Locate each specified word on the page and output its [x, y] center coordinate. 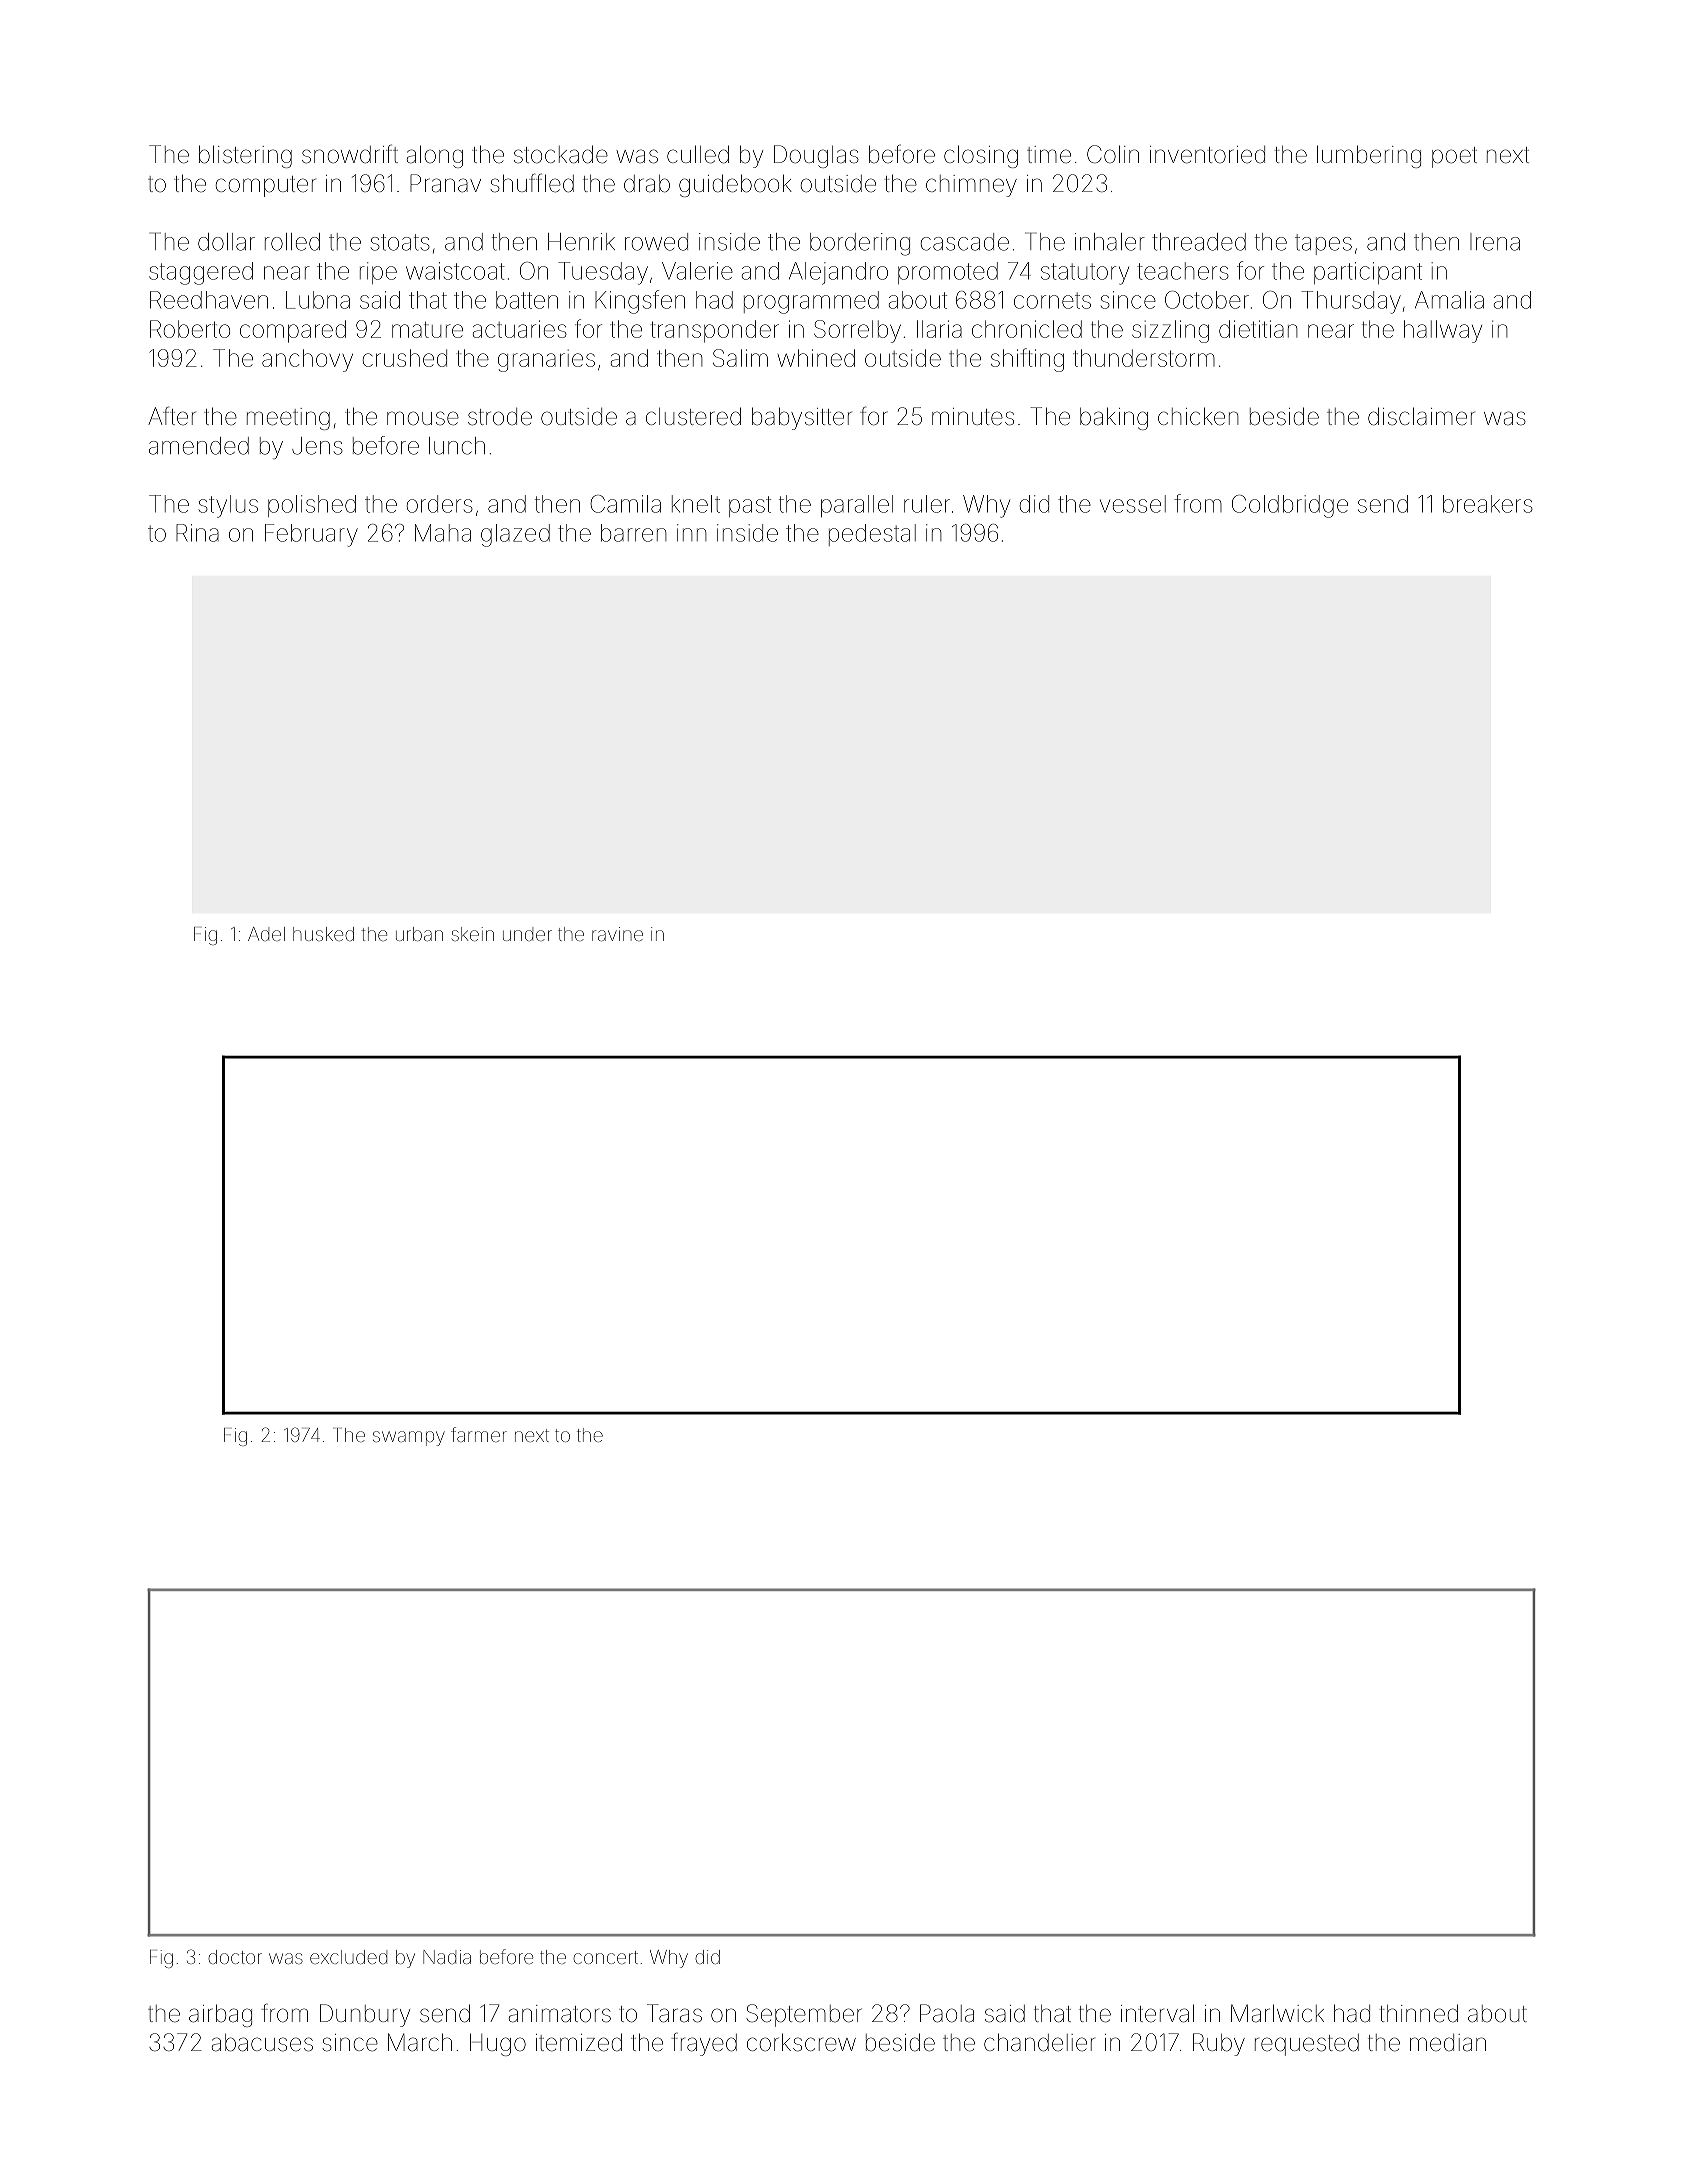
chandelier [1039, 2042]
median [1448, 2043]
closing [981, 156]
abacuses [262, 2043]
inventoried [1207, 155]
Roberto [190, 329]
